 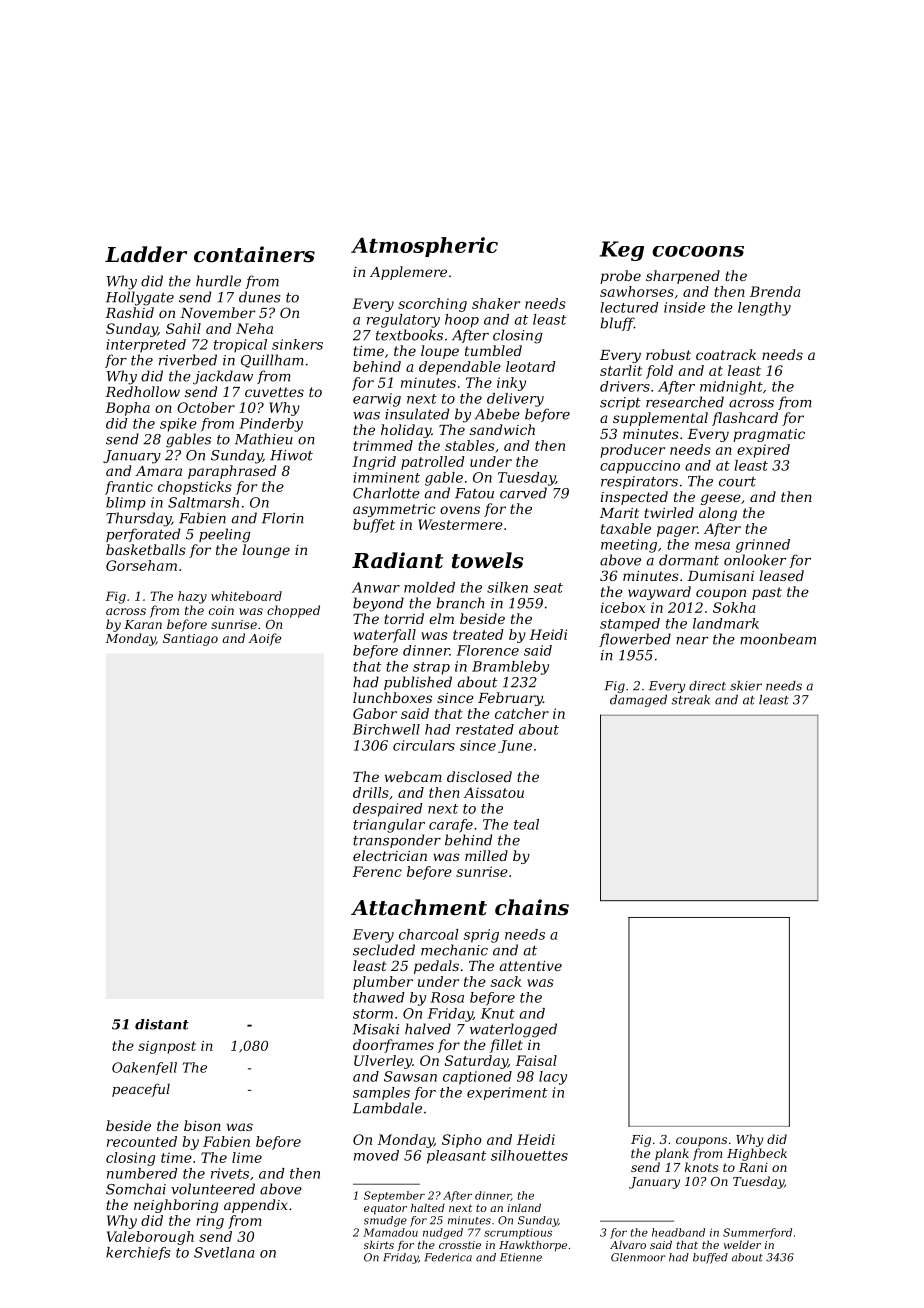 What do you see at coordinates (698, 251) in the screenshot?
I see `cocoons` at bounding box center [698, 251].
